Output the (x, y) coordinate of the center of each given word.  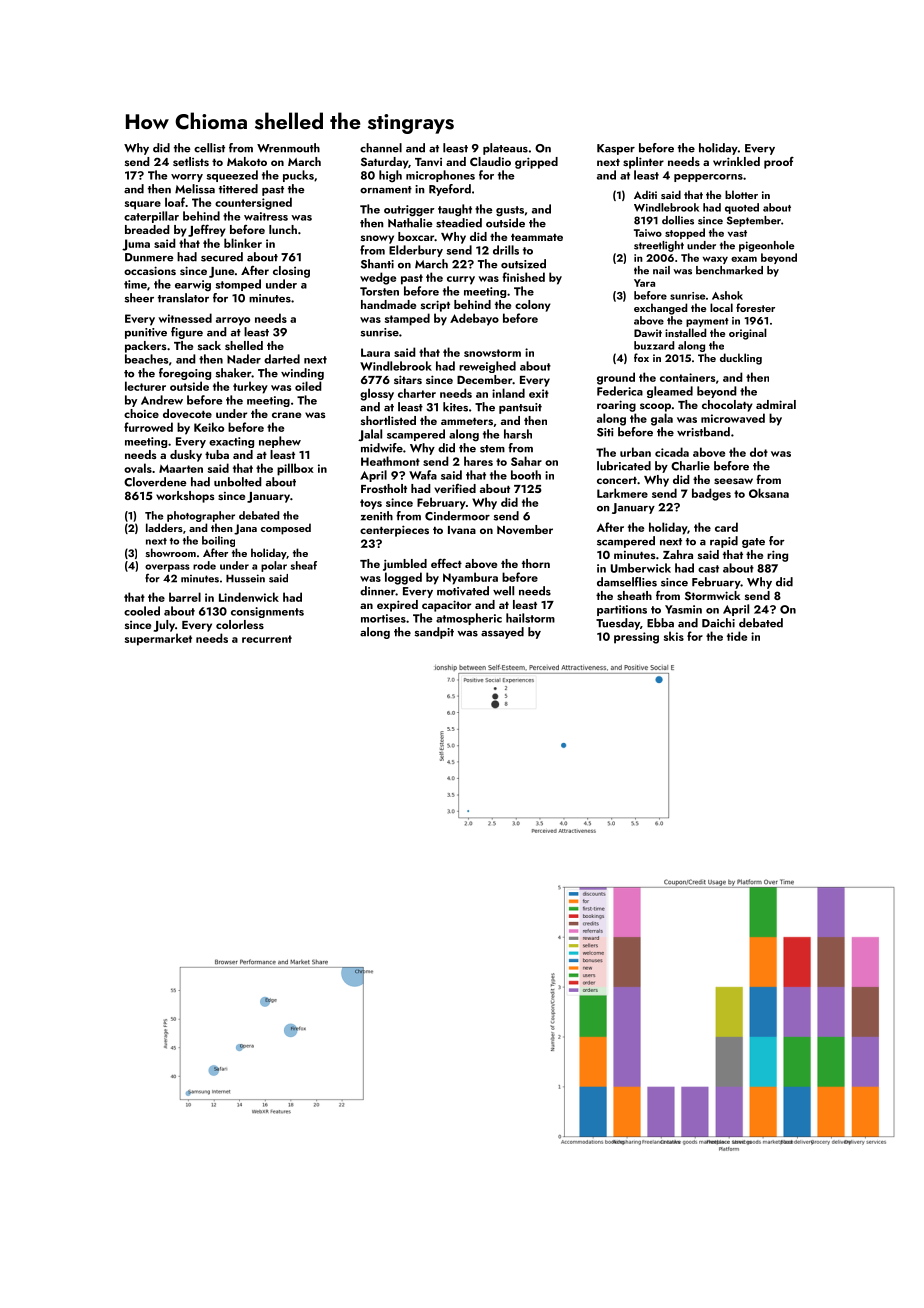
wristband (703, 432)
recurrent (267, 639)
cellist (209, 148)
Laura (375, 352)
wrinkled (736, 161)
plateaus (505, 149)
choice (141, 413)
